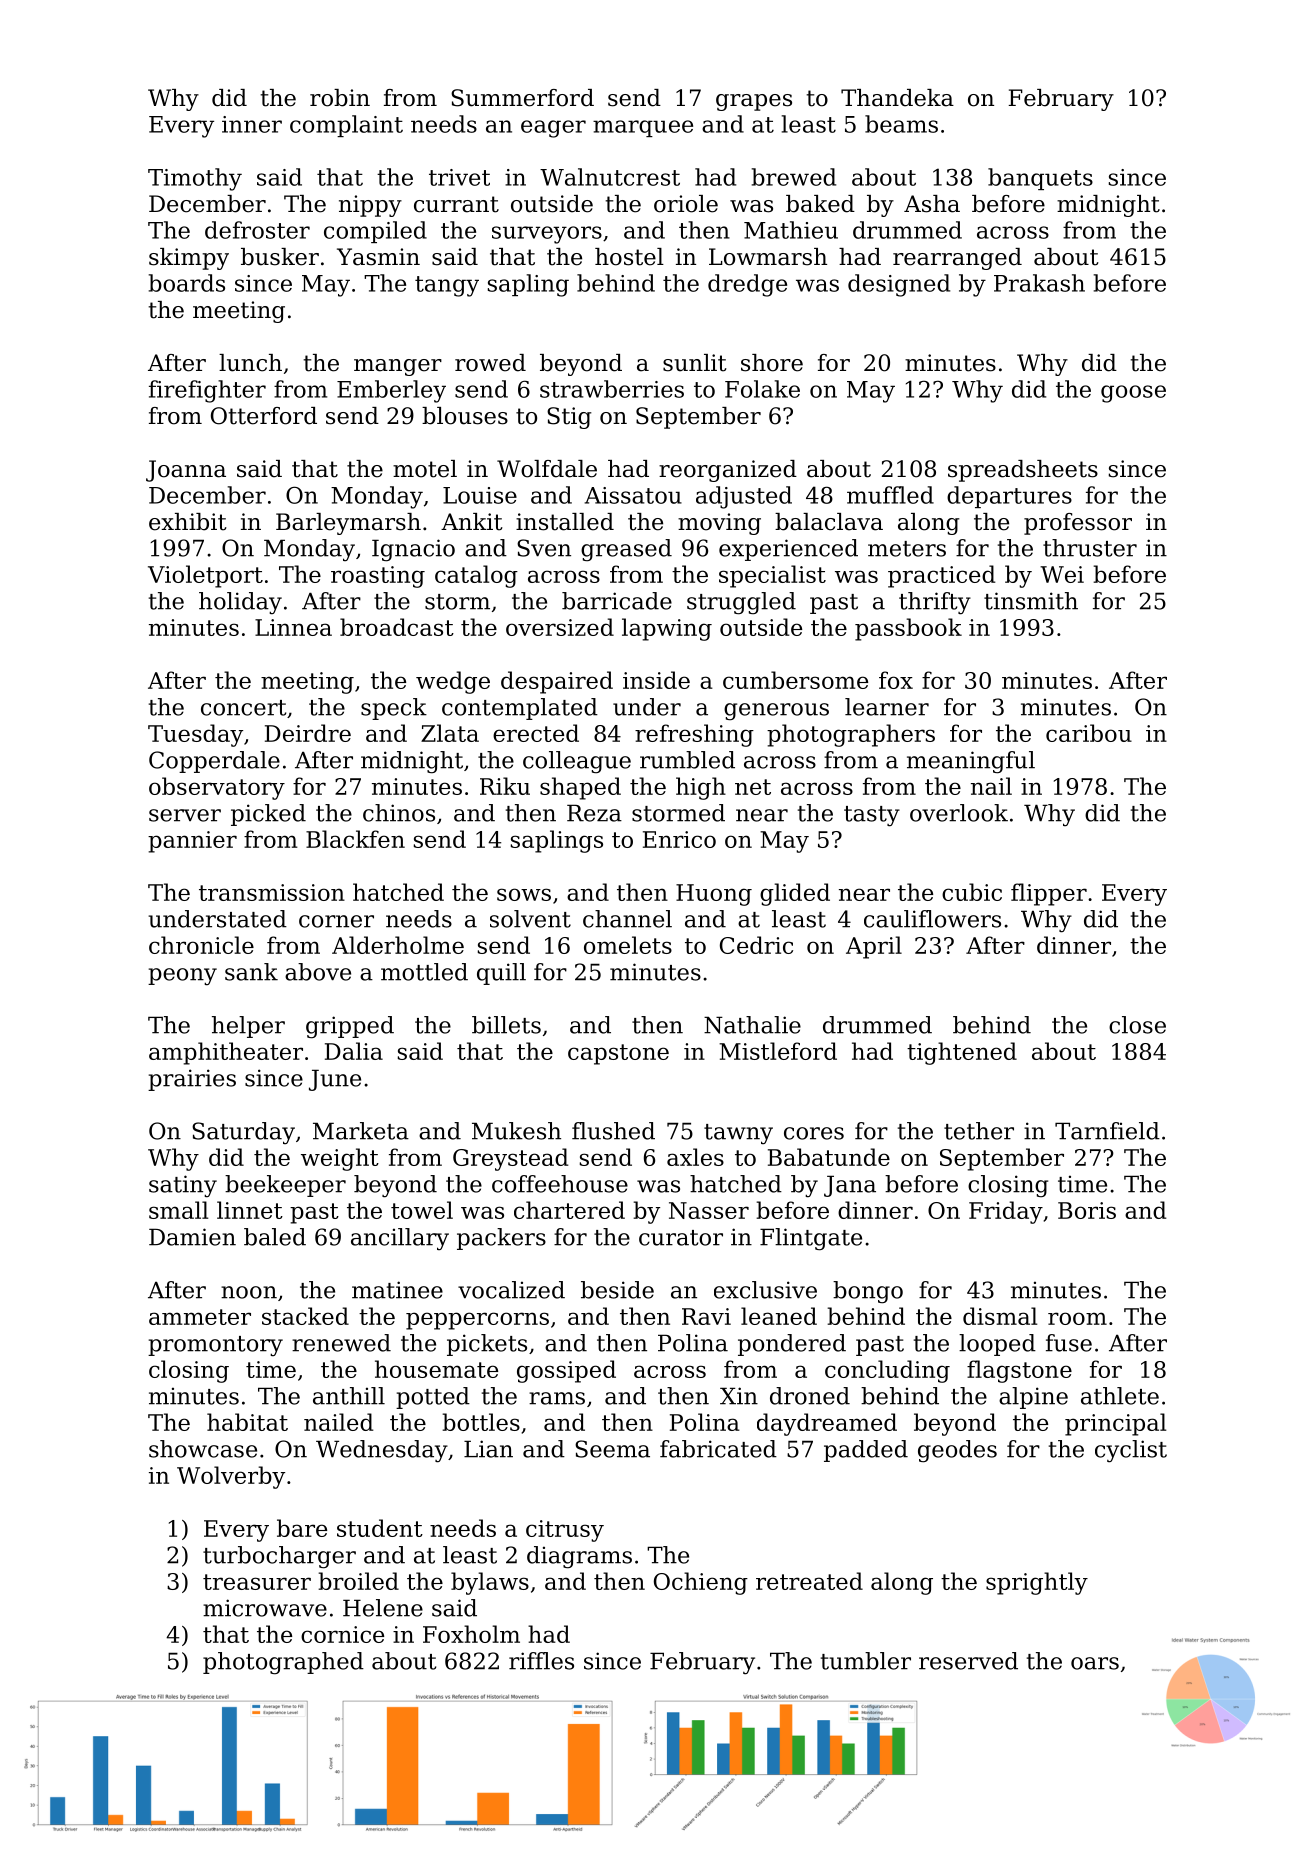 This document has width=1315, height=1860. What do you see at coordinates (283, 1663) in the document?
I see `photographed` at bounding box center [283, 1663].
